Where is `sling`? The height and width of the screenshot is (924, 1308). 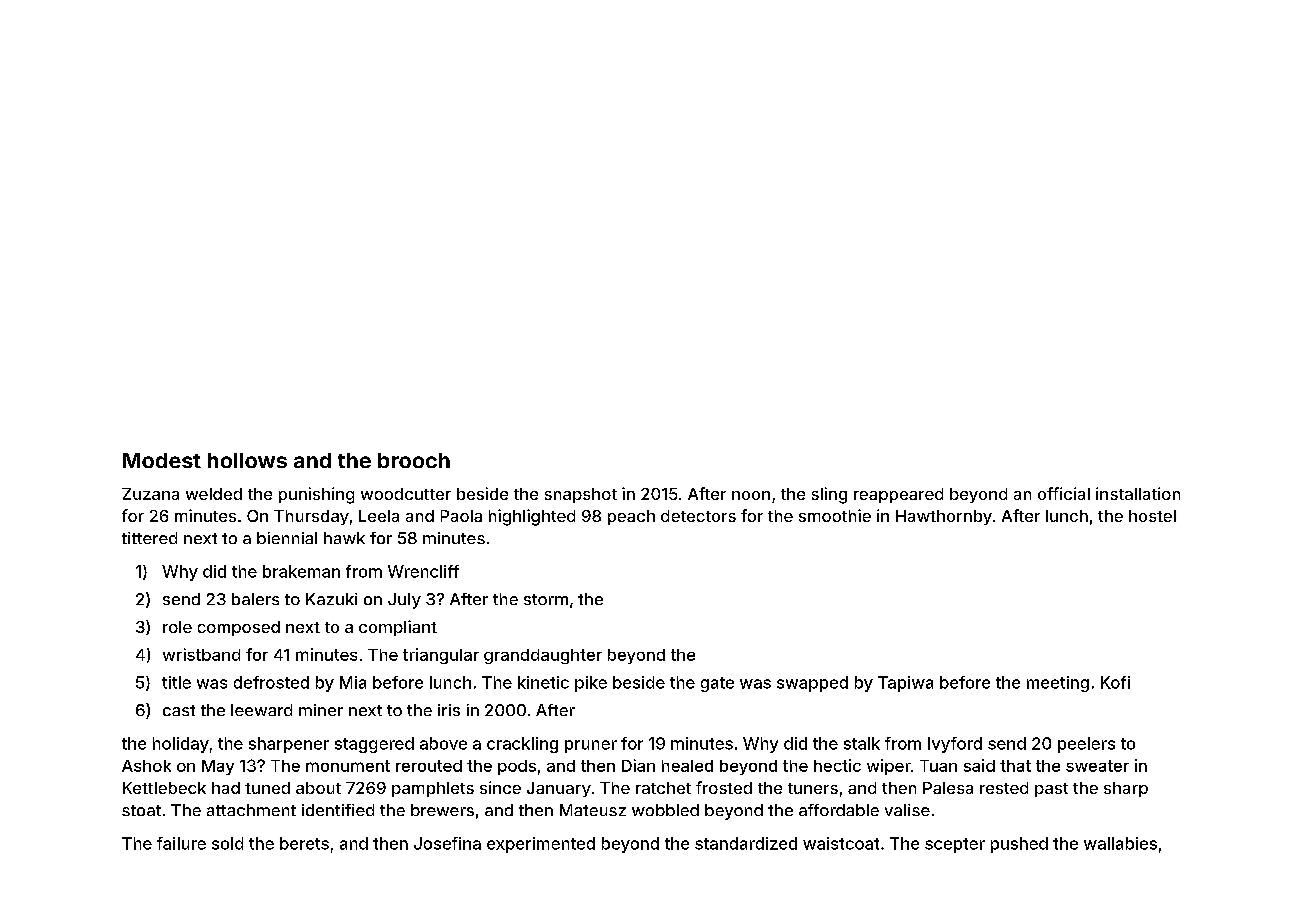
sling is located at coordinates (829, 495).
